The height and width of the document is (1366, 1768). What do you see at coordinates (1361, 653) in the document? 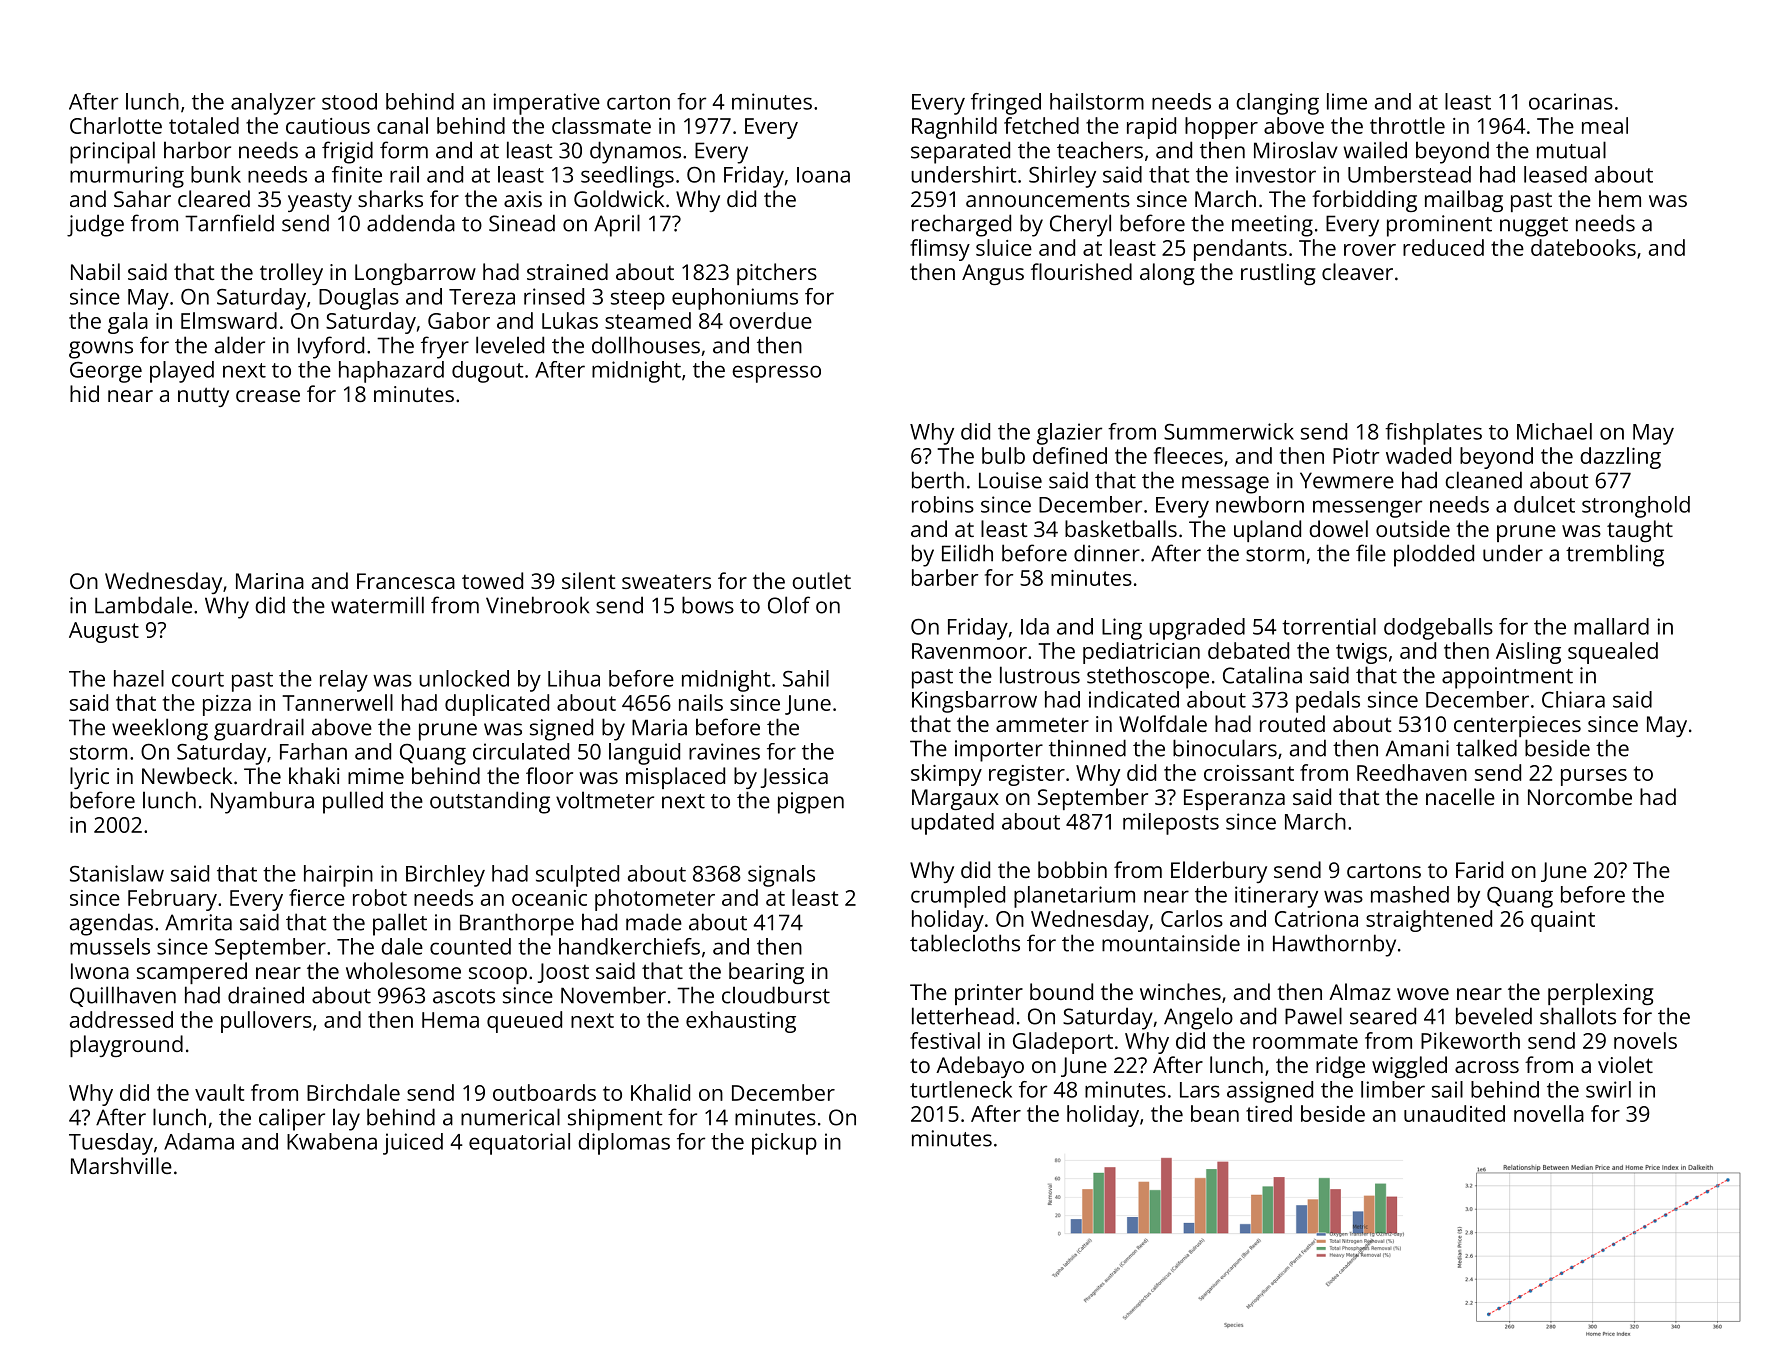
I see `twigs` at bounding box center [1361, 653].
